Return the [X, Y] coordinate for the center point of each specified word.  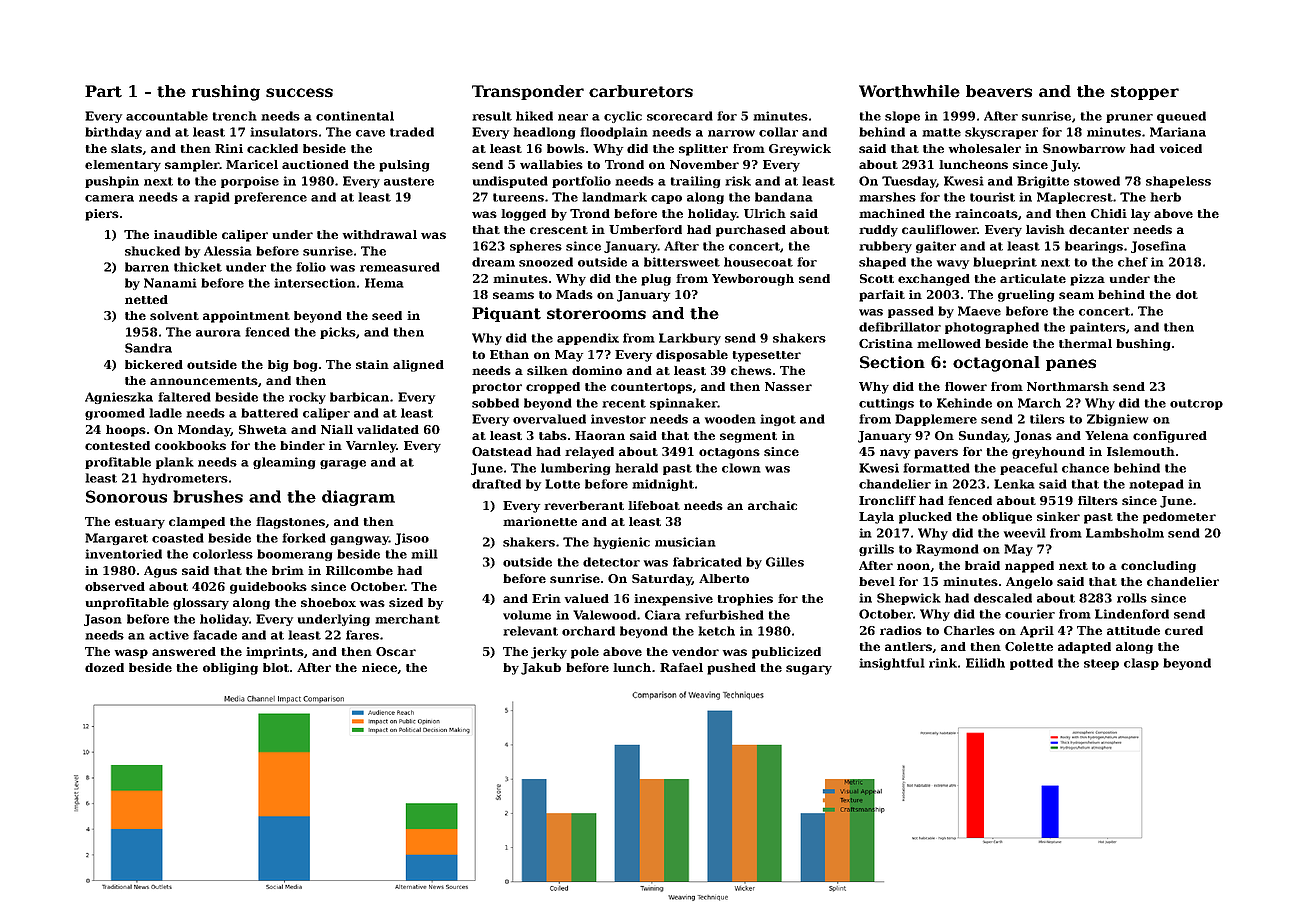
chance [1085, 468]
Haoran [600, 435]
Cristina [886, 343]
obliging [230, 669]
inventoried [123, 554]
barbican [359, 397]
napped [1029, 567]
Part [103, 91]
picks [338, 333]
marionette [540, 521]
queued [1181, 117]
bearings [1094, 247]
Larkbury [690, 339]
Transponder [528, 92]
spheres [536, 247]
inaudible [185, 234]
